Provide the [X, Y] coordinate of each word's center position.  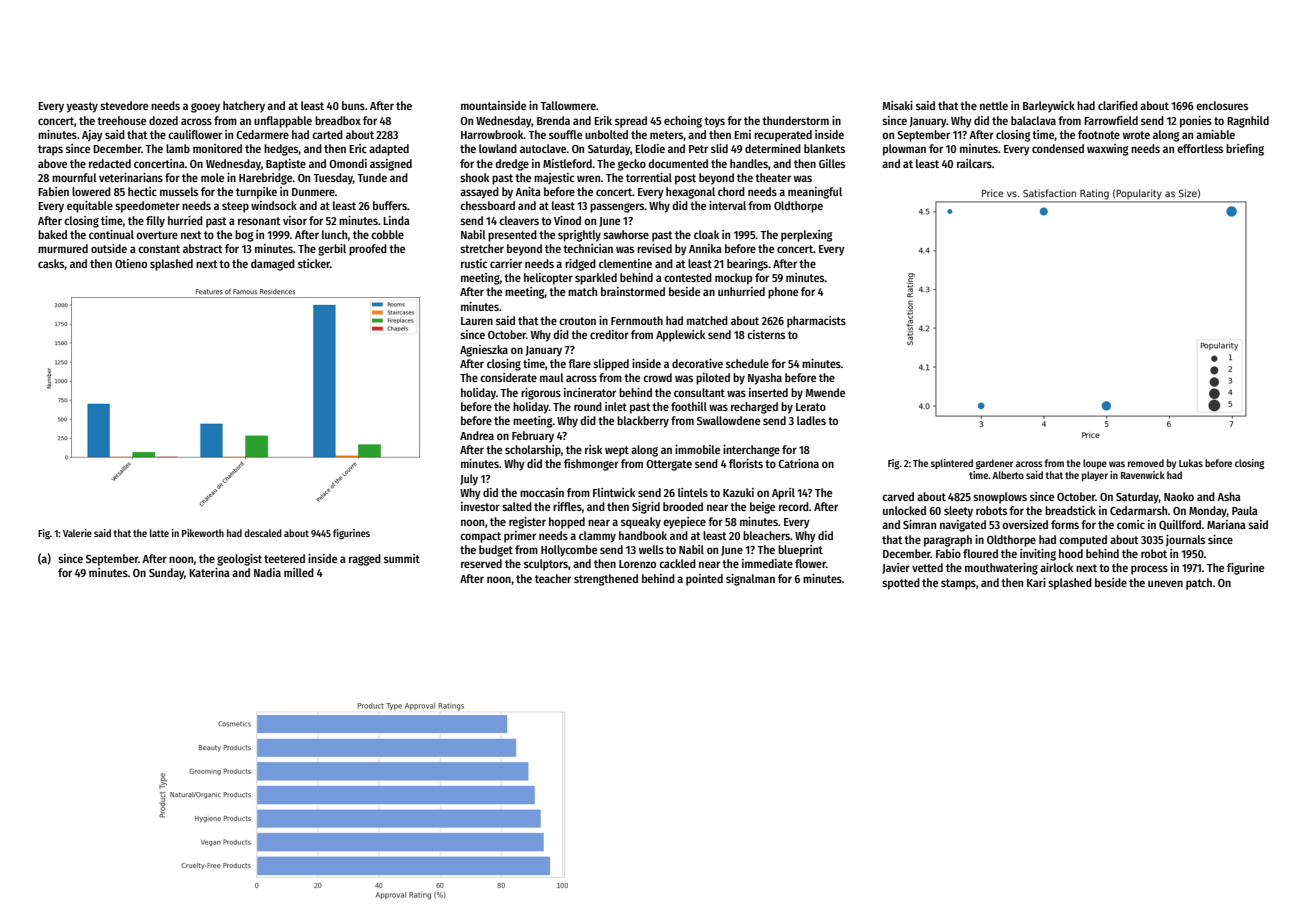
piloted [713, 379]
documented [678, 163]
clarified [1118, 105]
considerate [508, 377]
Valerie [77, 533]
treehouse [121, 120]
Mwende [825, 392]
